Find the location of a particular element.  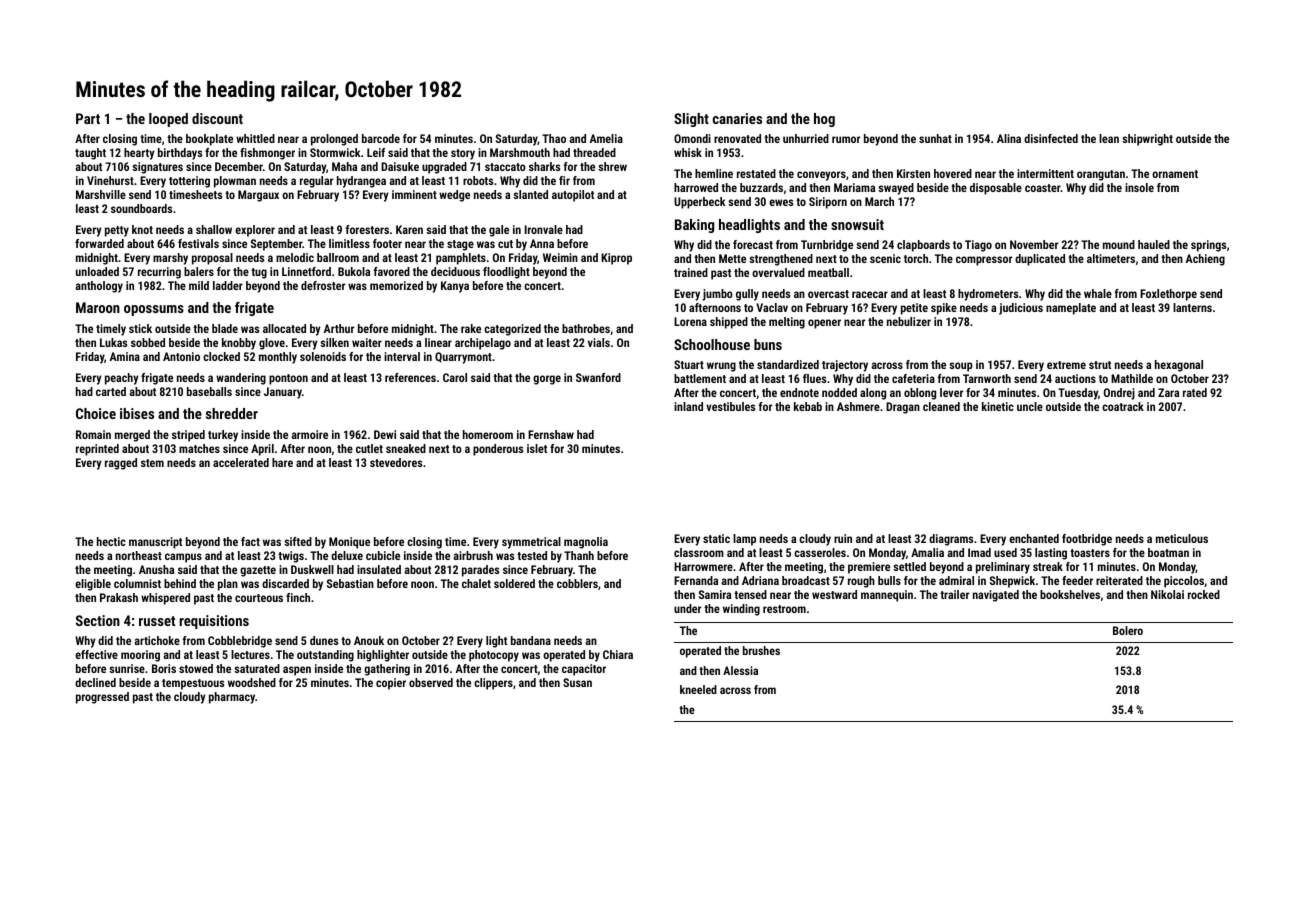

Vinehurst is located at coordinates (110, 180).
